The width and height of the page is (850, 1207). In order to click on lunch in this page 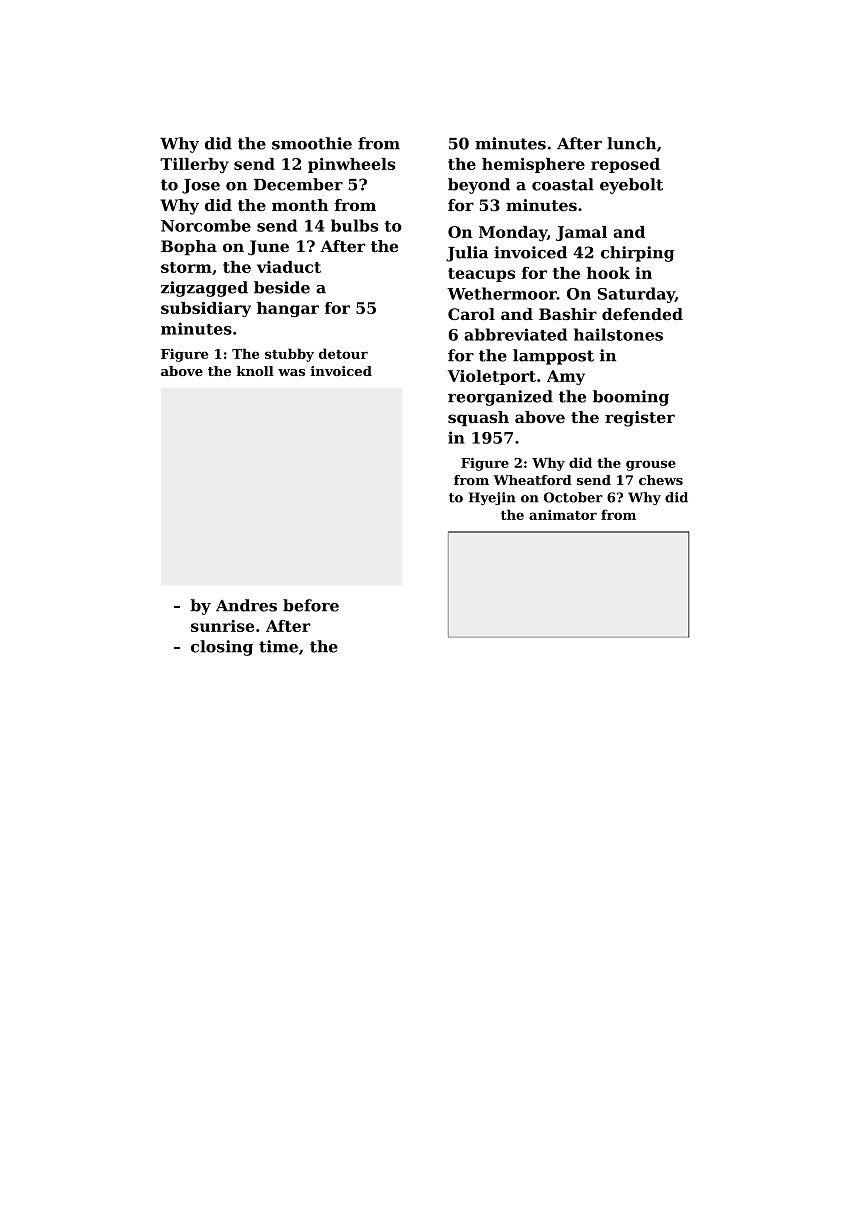, I will do `click(631, 143)`.
